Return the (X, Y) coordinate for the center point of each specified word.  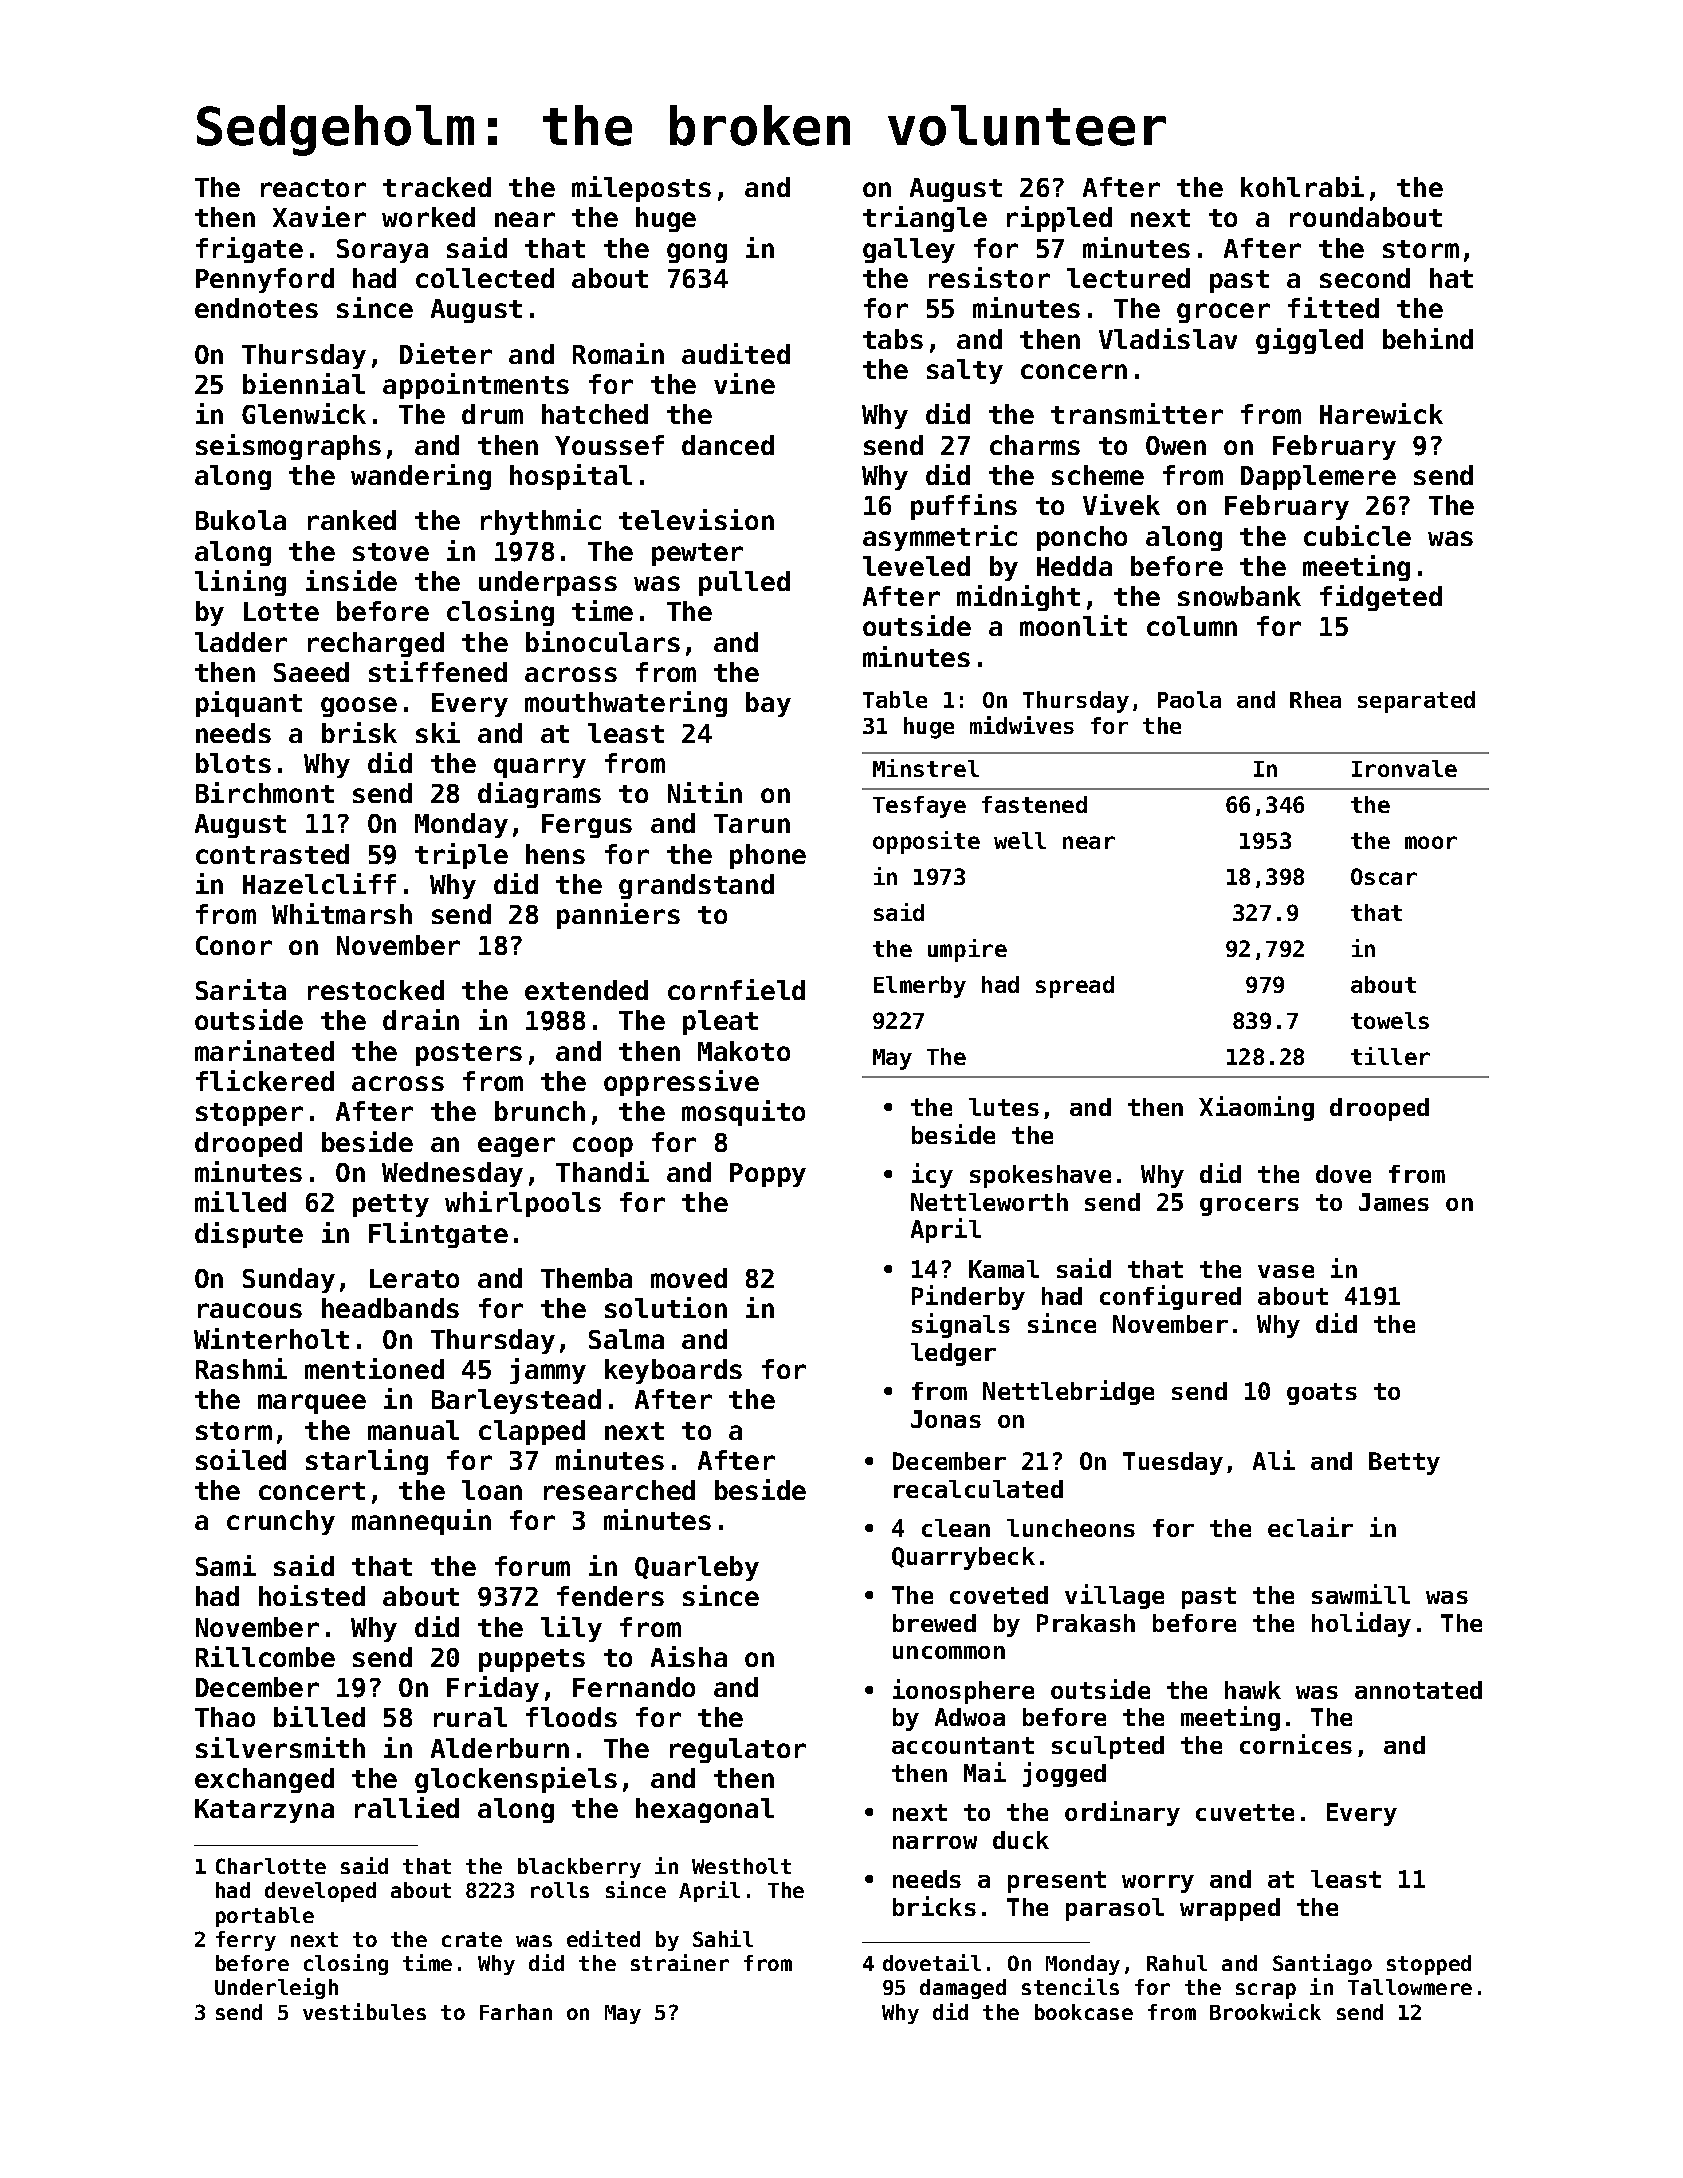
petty (391, 1205)
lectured (1128, 278)
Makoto (744, 1051)
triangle (925, 219)
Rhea (1315, 699)
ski (438, 732)
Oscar (1384, 876)
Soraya (382, 251)
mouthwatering (626, 704)
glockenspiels (516, 1780)
